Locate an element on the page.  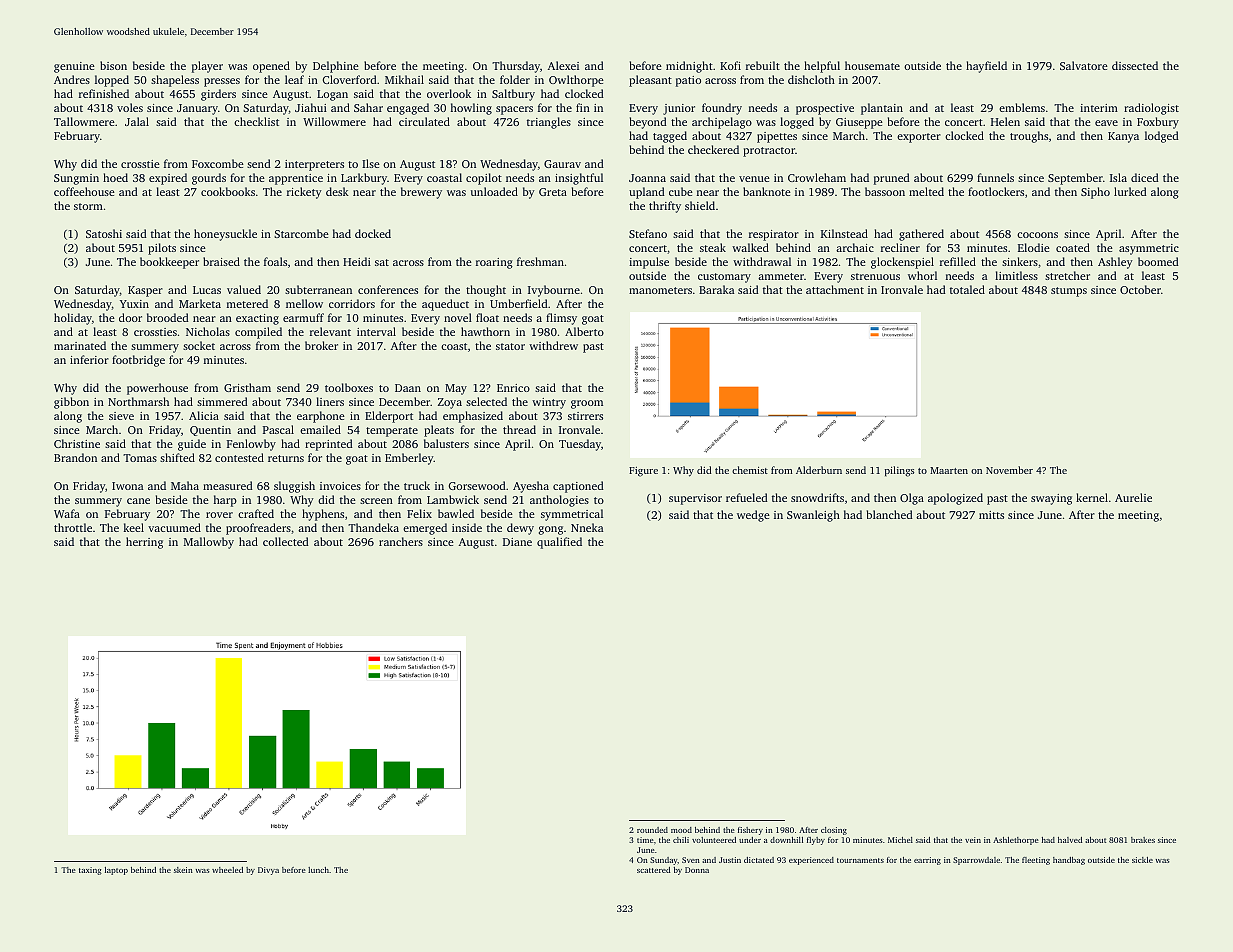
rounded is located at coordinates (652, 830).
